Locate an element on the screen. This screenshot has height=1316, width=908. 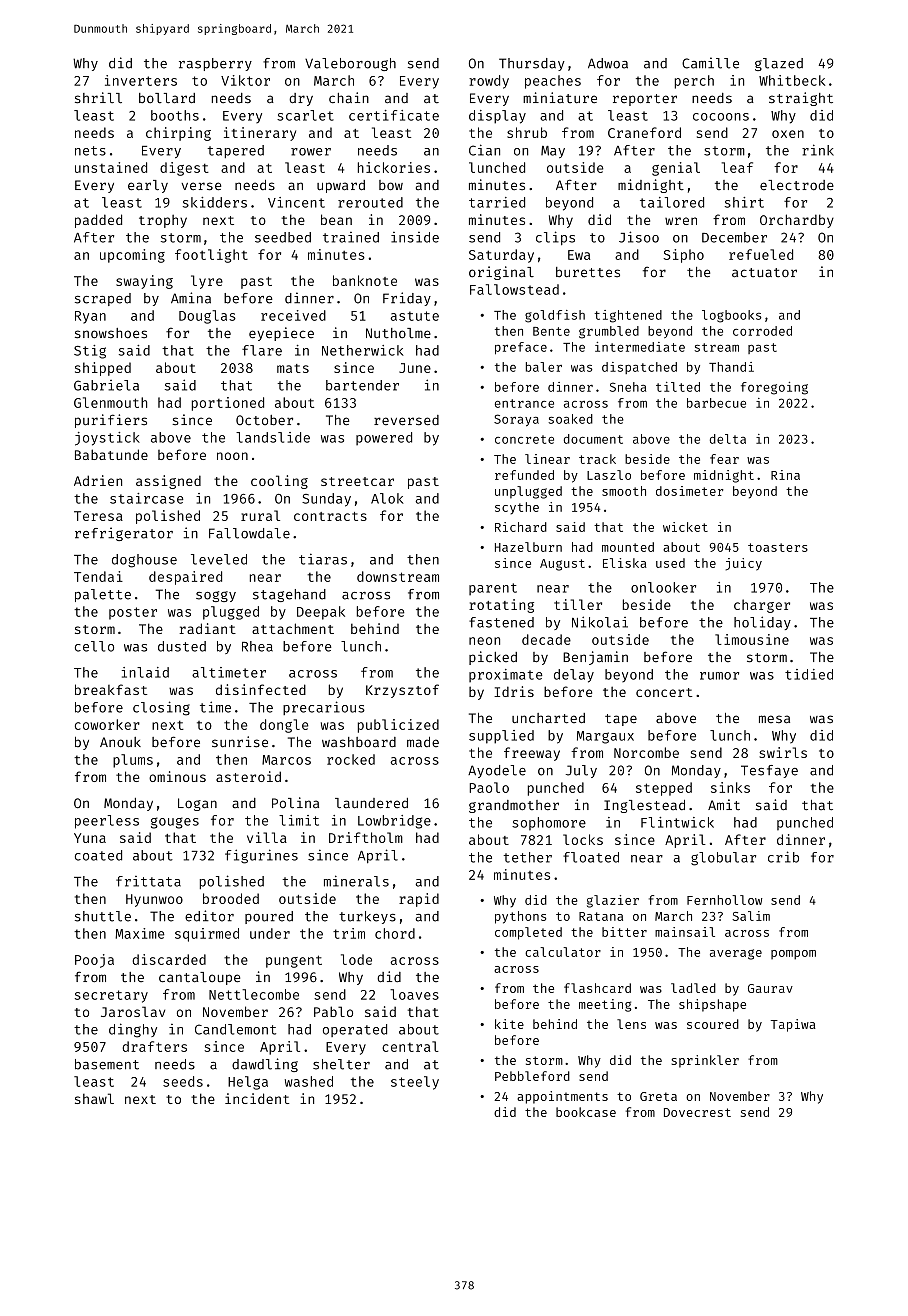
Ryan is located at coordinates (90, 317).
